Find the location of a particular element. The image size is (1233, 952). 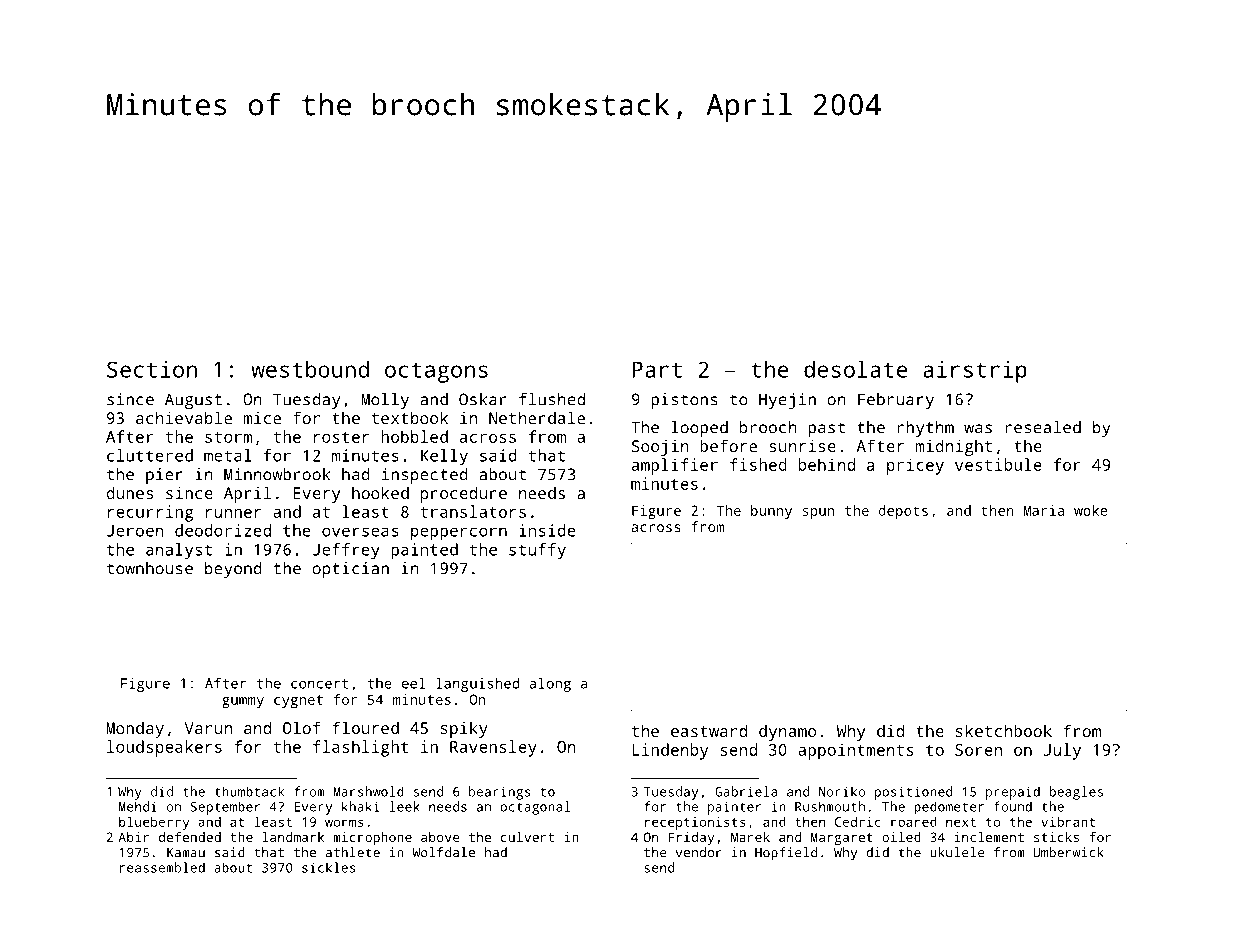

Part is located at coordinates (657, 369).
